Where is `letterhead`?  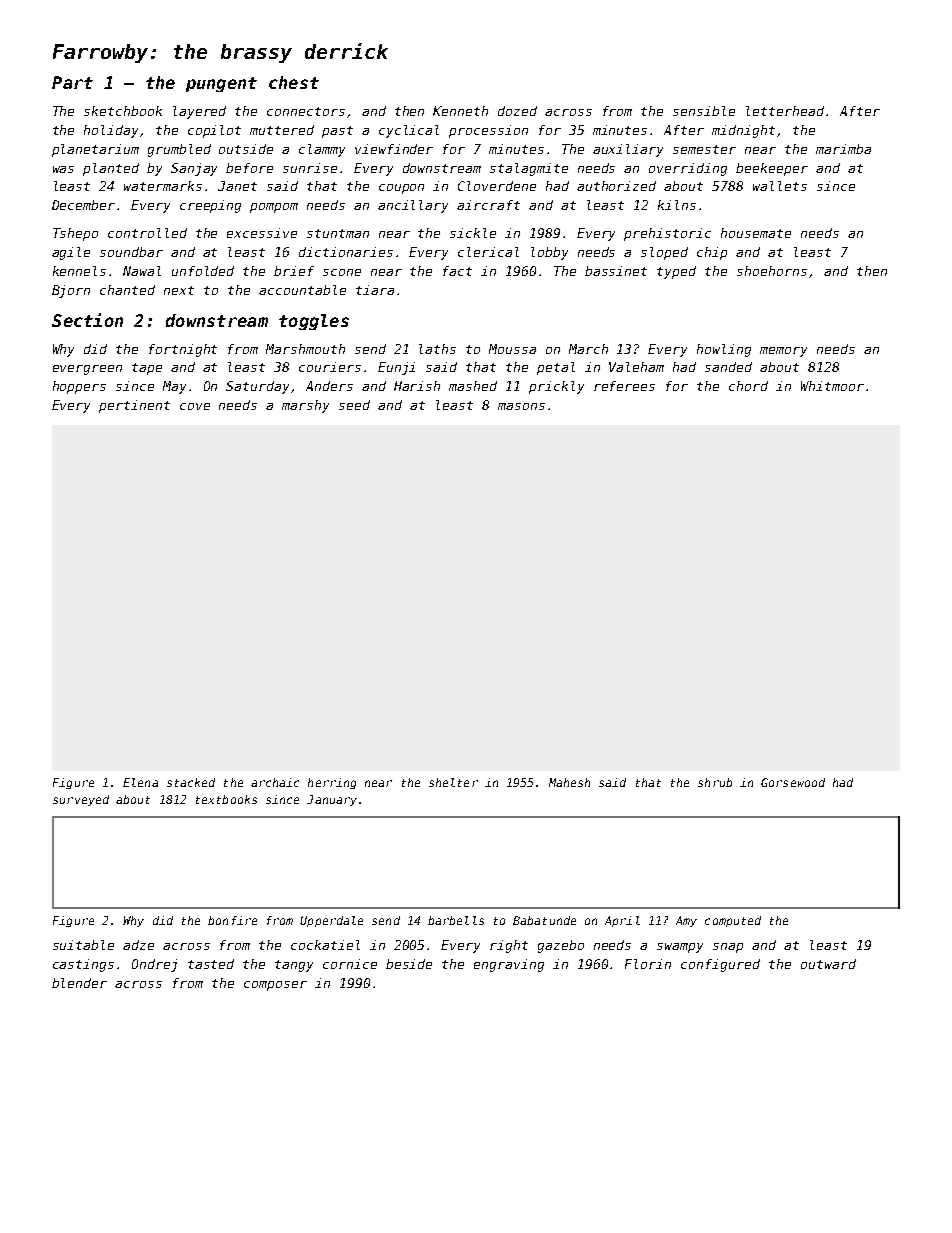
letterhead is located at coordinates (785, 111).
